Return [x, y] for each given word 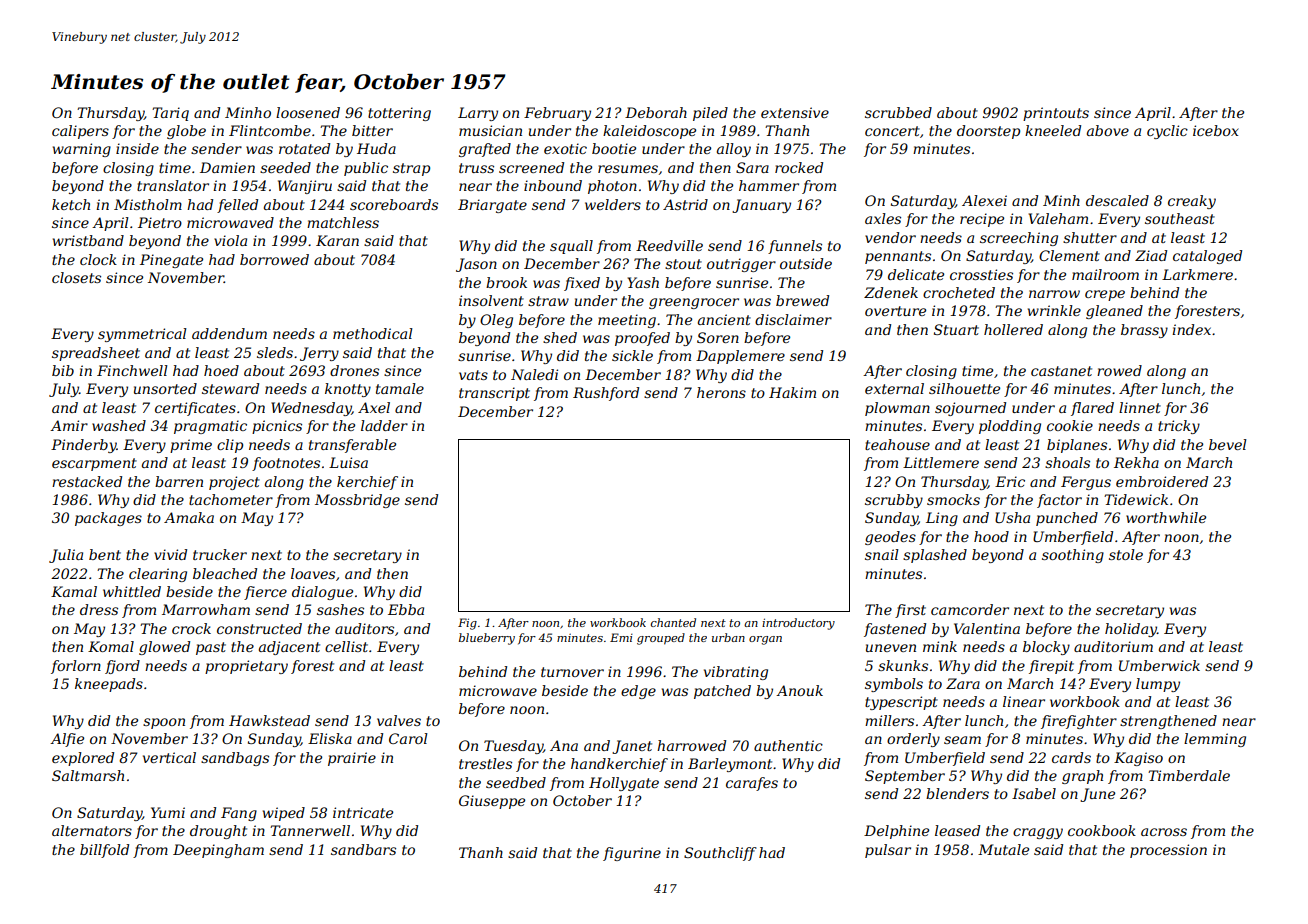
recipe [982, 220]
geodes [890, 538]
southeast [1180, 218]
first [910, 611]
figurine [632, 854]
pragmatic [210, 427]
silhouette [964, 388]
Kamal [74, 591]
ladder [384, 425]
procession [1168, 851]
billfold [104, 851]
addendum [229, 333]
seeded [285, 167]
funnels [795, 247]
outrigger [741, 265]
